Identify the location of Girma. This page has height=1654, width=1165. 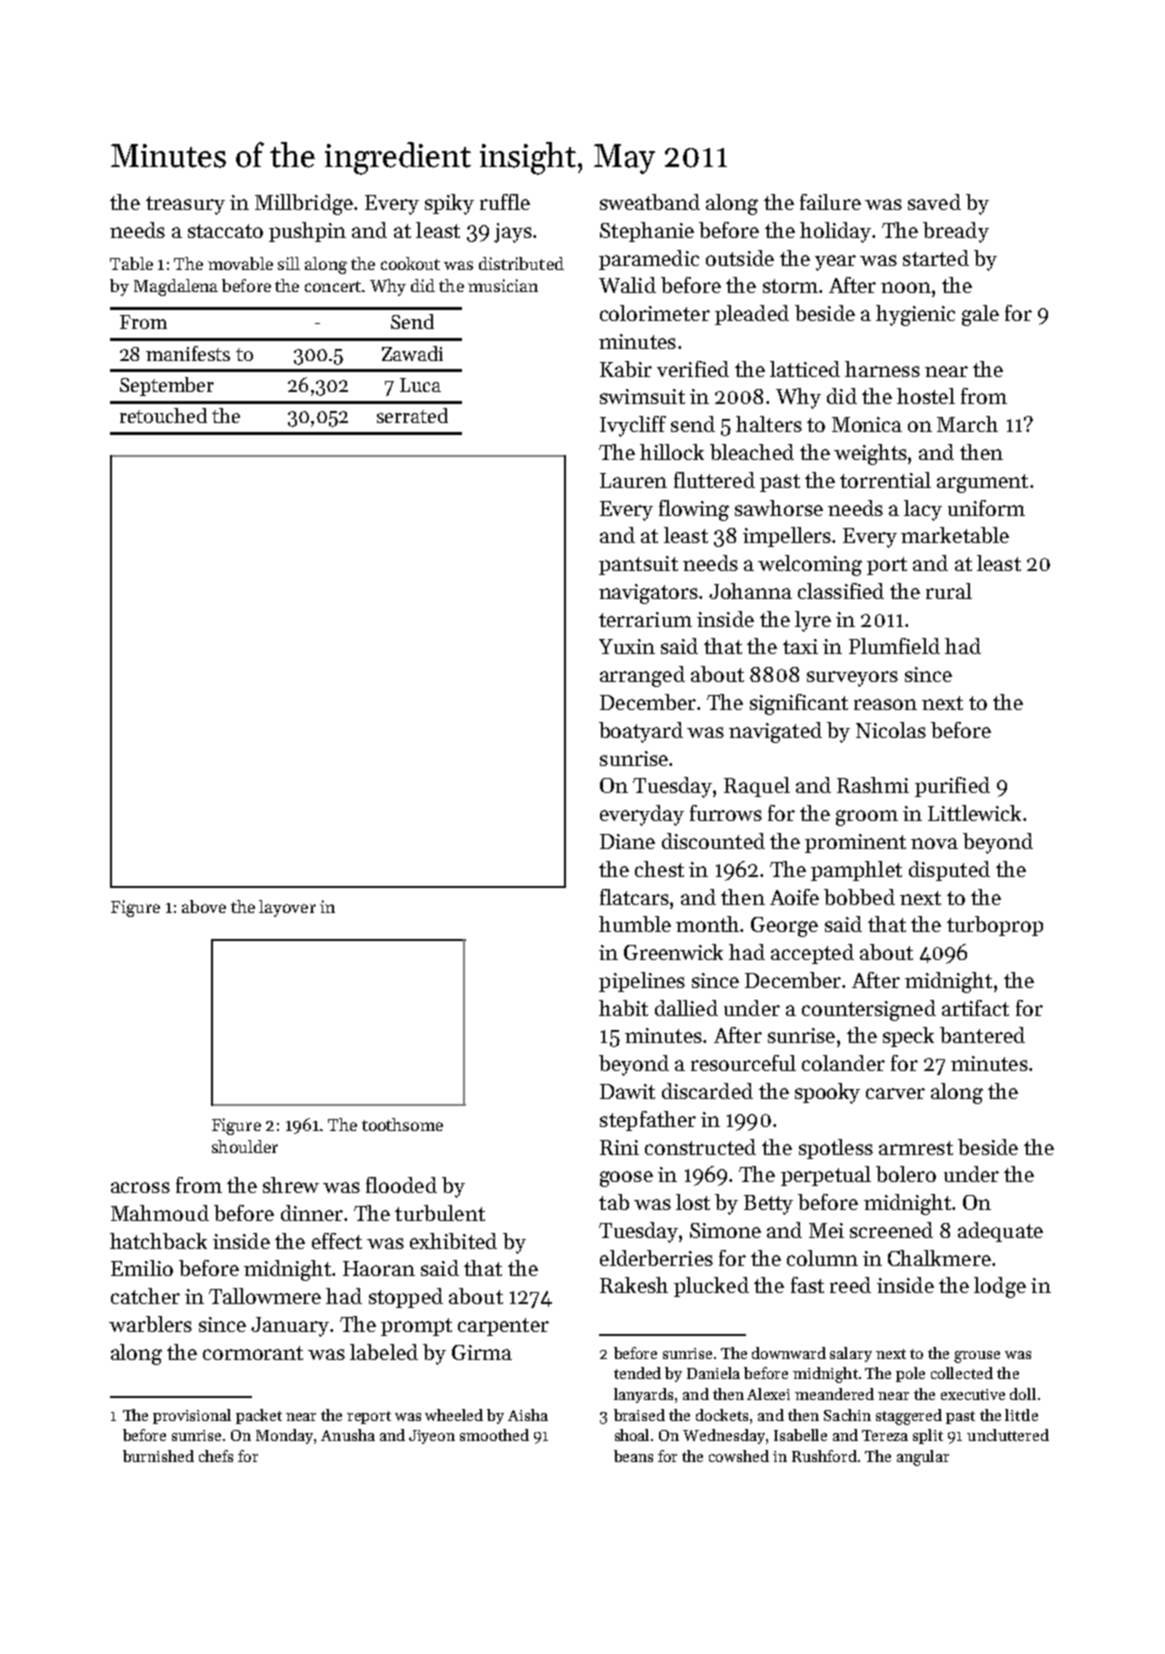
(482, 1352).
